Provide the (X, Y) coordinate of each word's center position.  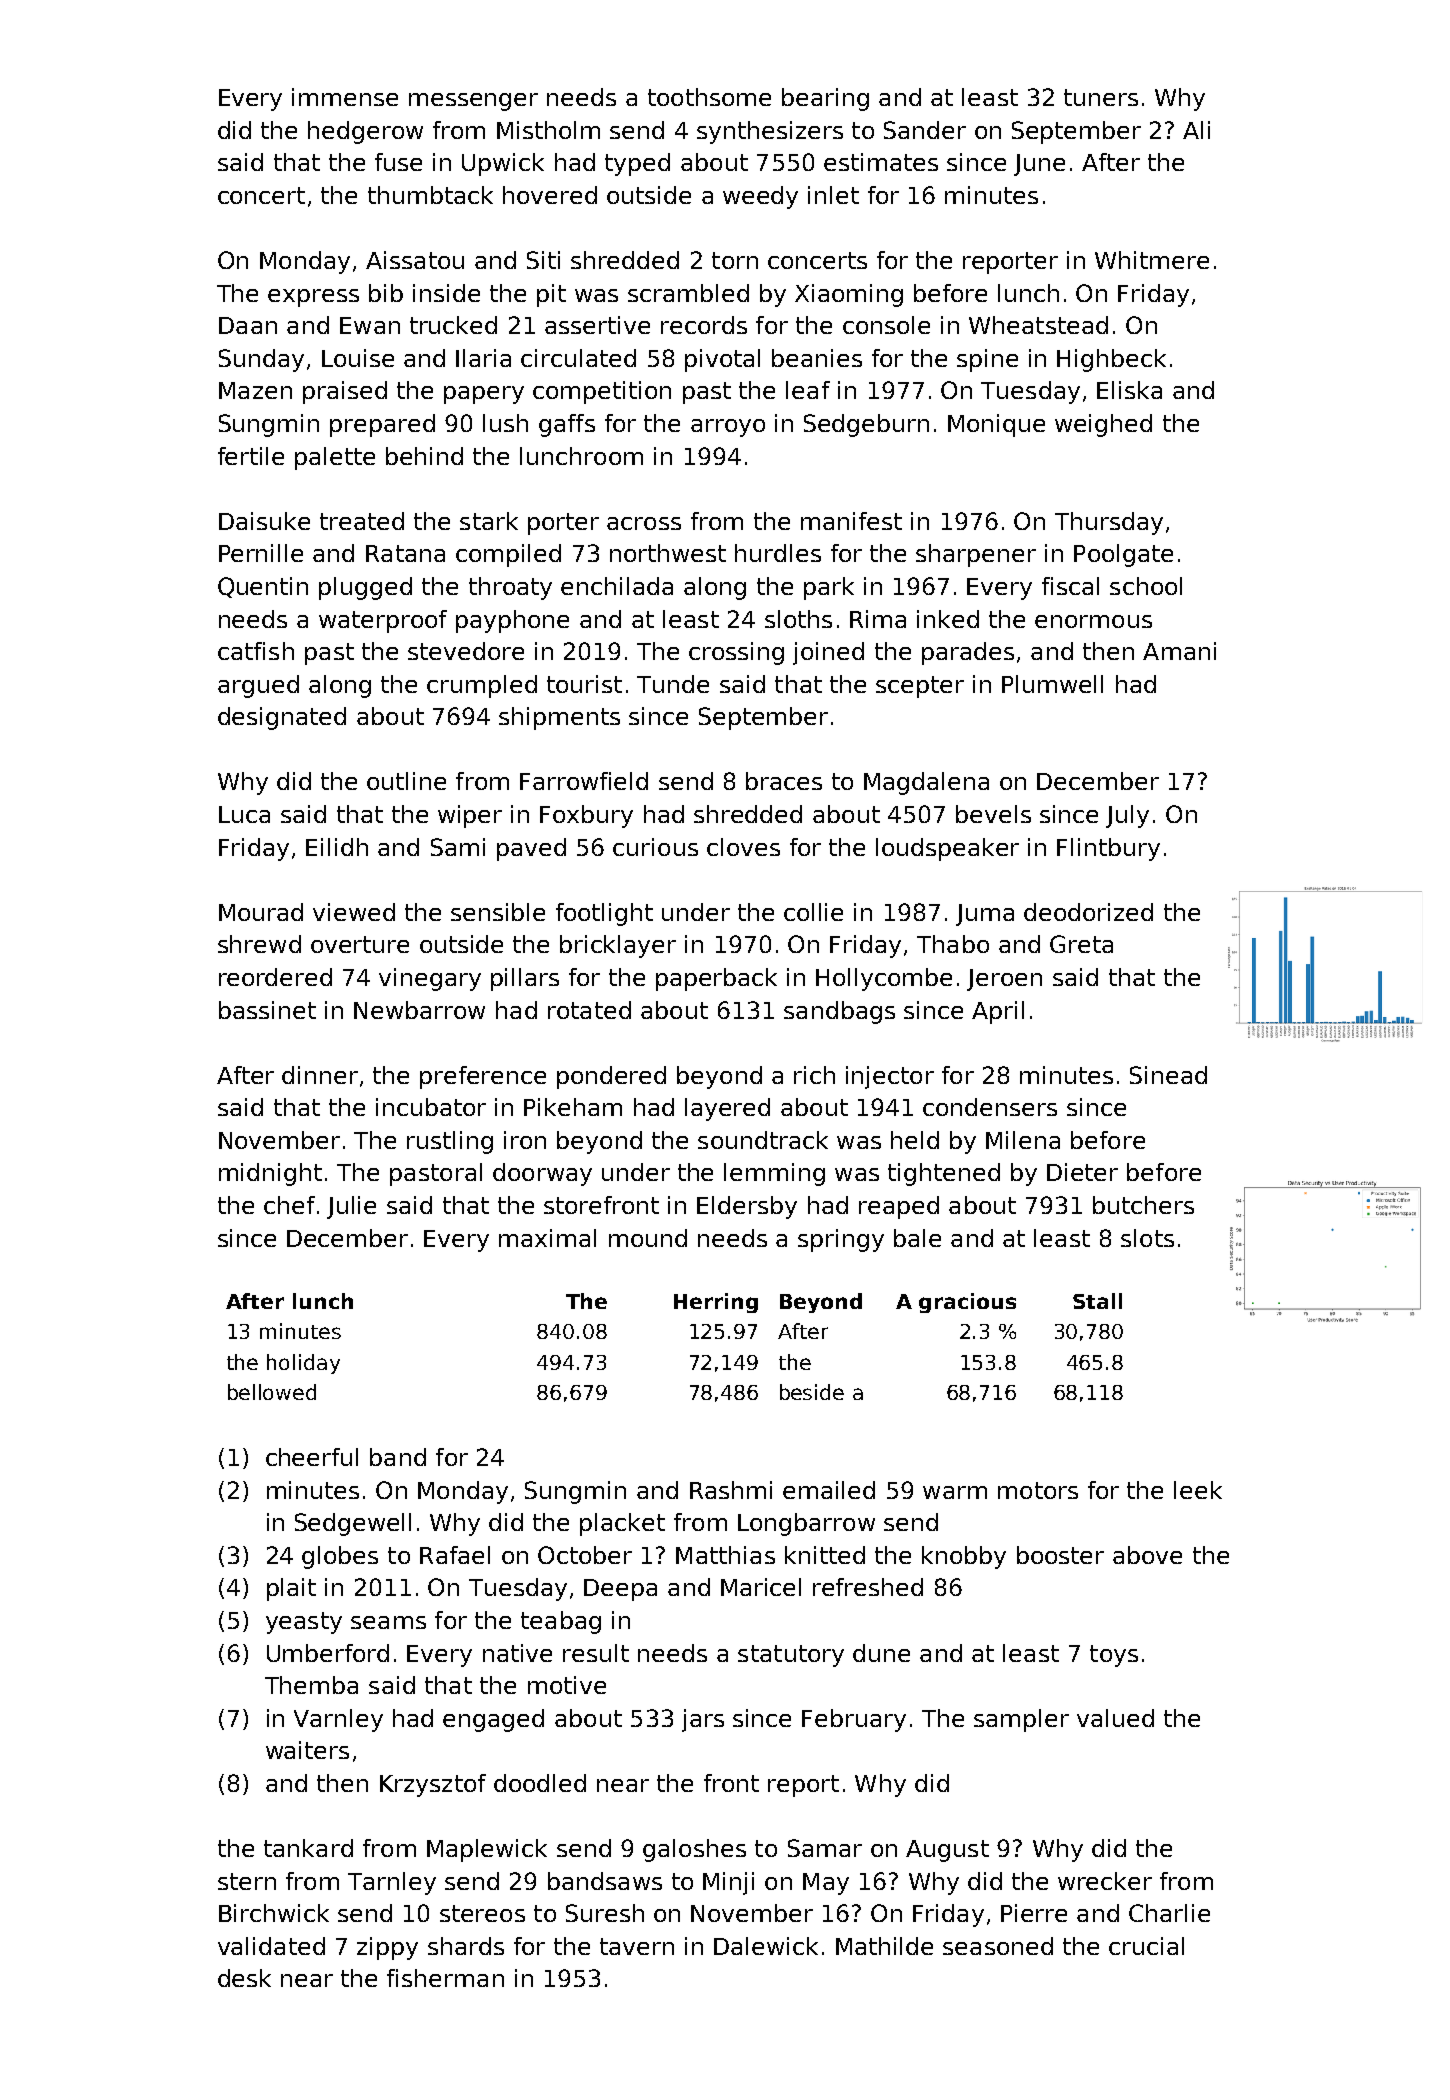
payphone (512, 621)
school (1146, 586)
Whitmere (1152, 260)
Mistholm (548, 130)
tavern (637, 1946)
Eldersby (747, 1207)
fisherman (445, 1978)
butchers (1143, 1205)
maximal (547, 1238)
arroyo (728, 428)
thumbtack (430, 195)
